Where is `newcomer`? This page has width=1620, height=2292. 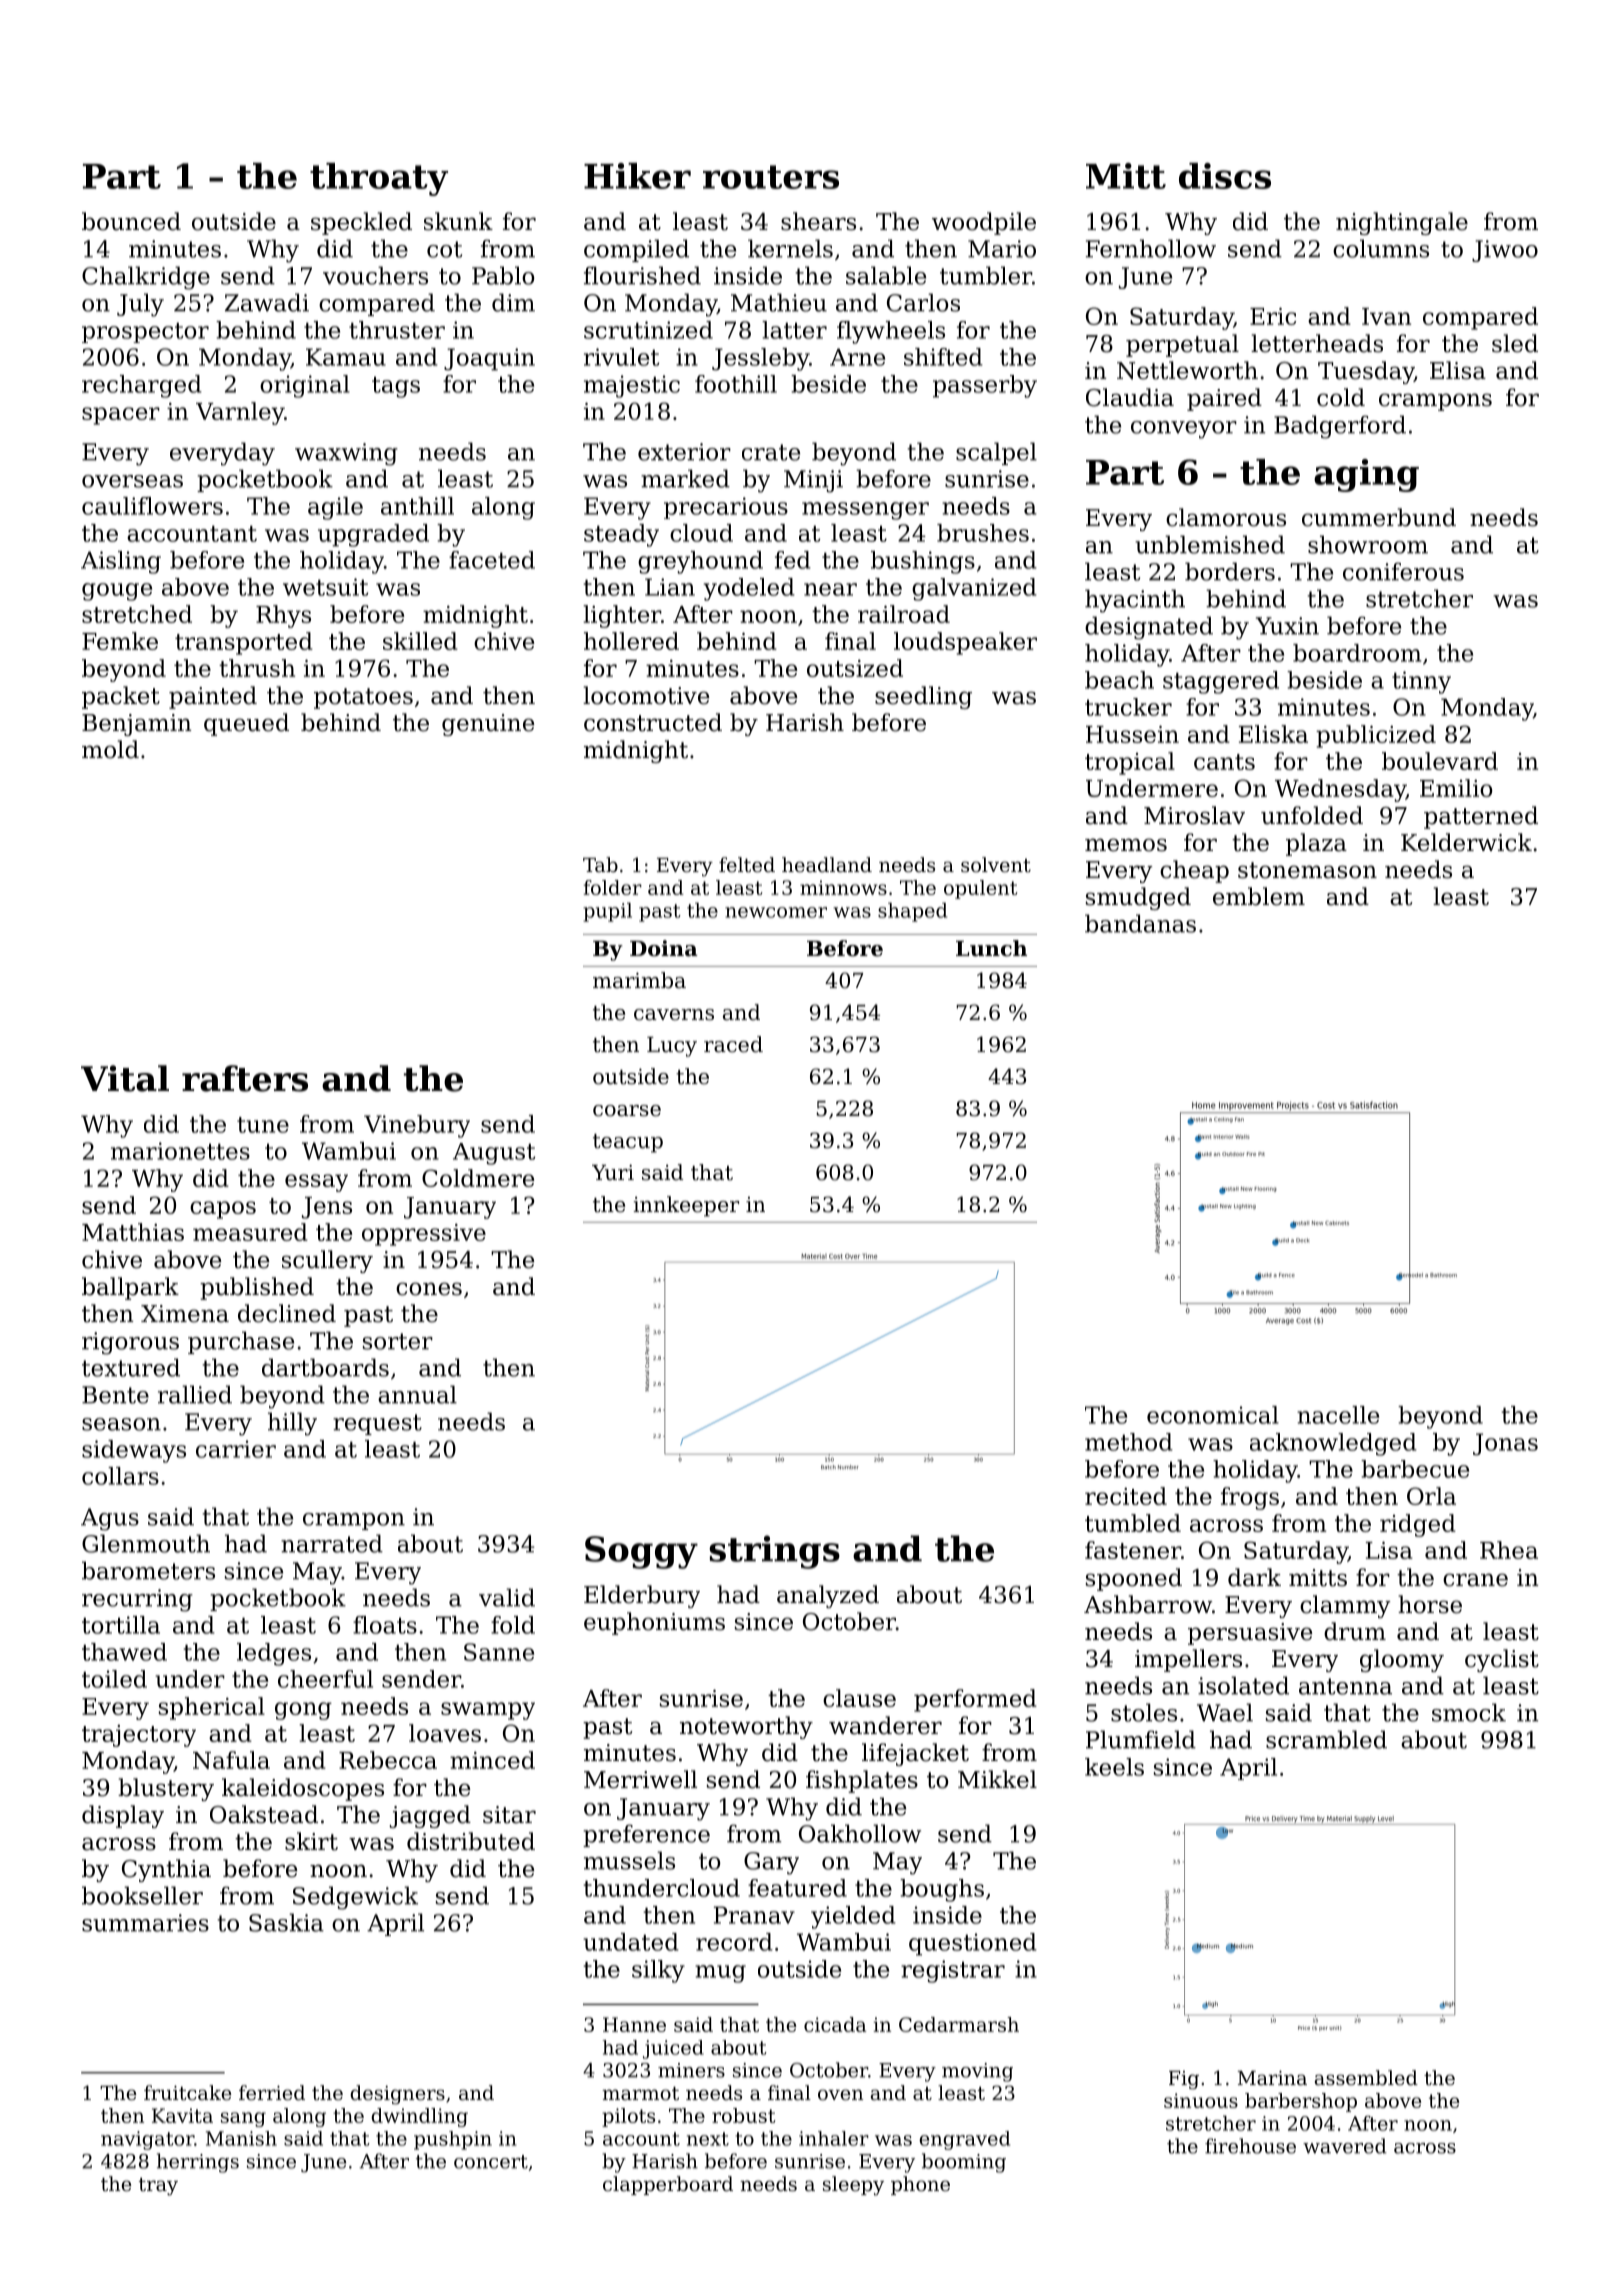 newcomer is located at coordinates (776, 912).
